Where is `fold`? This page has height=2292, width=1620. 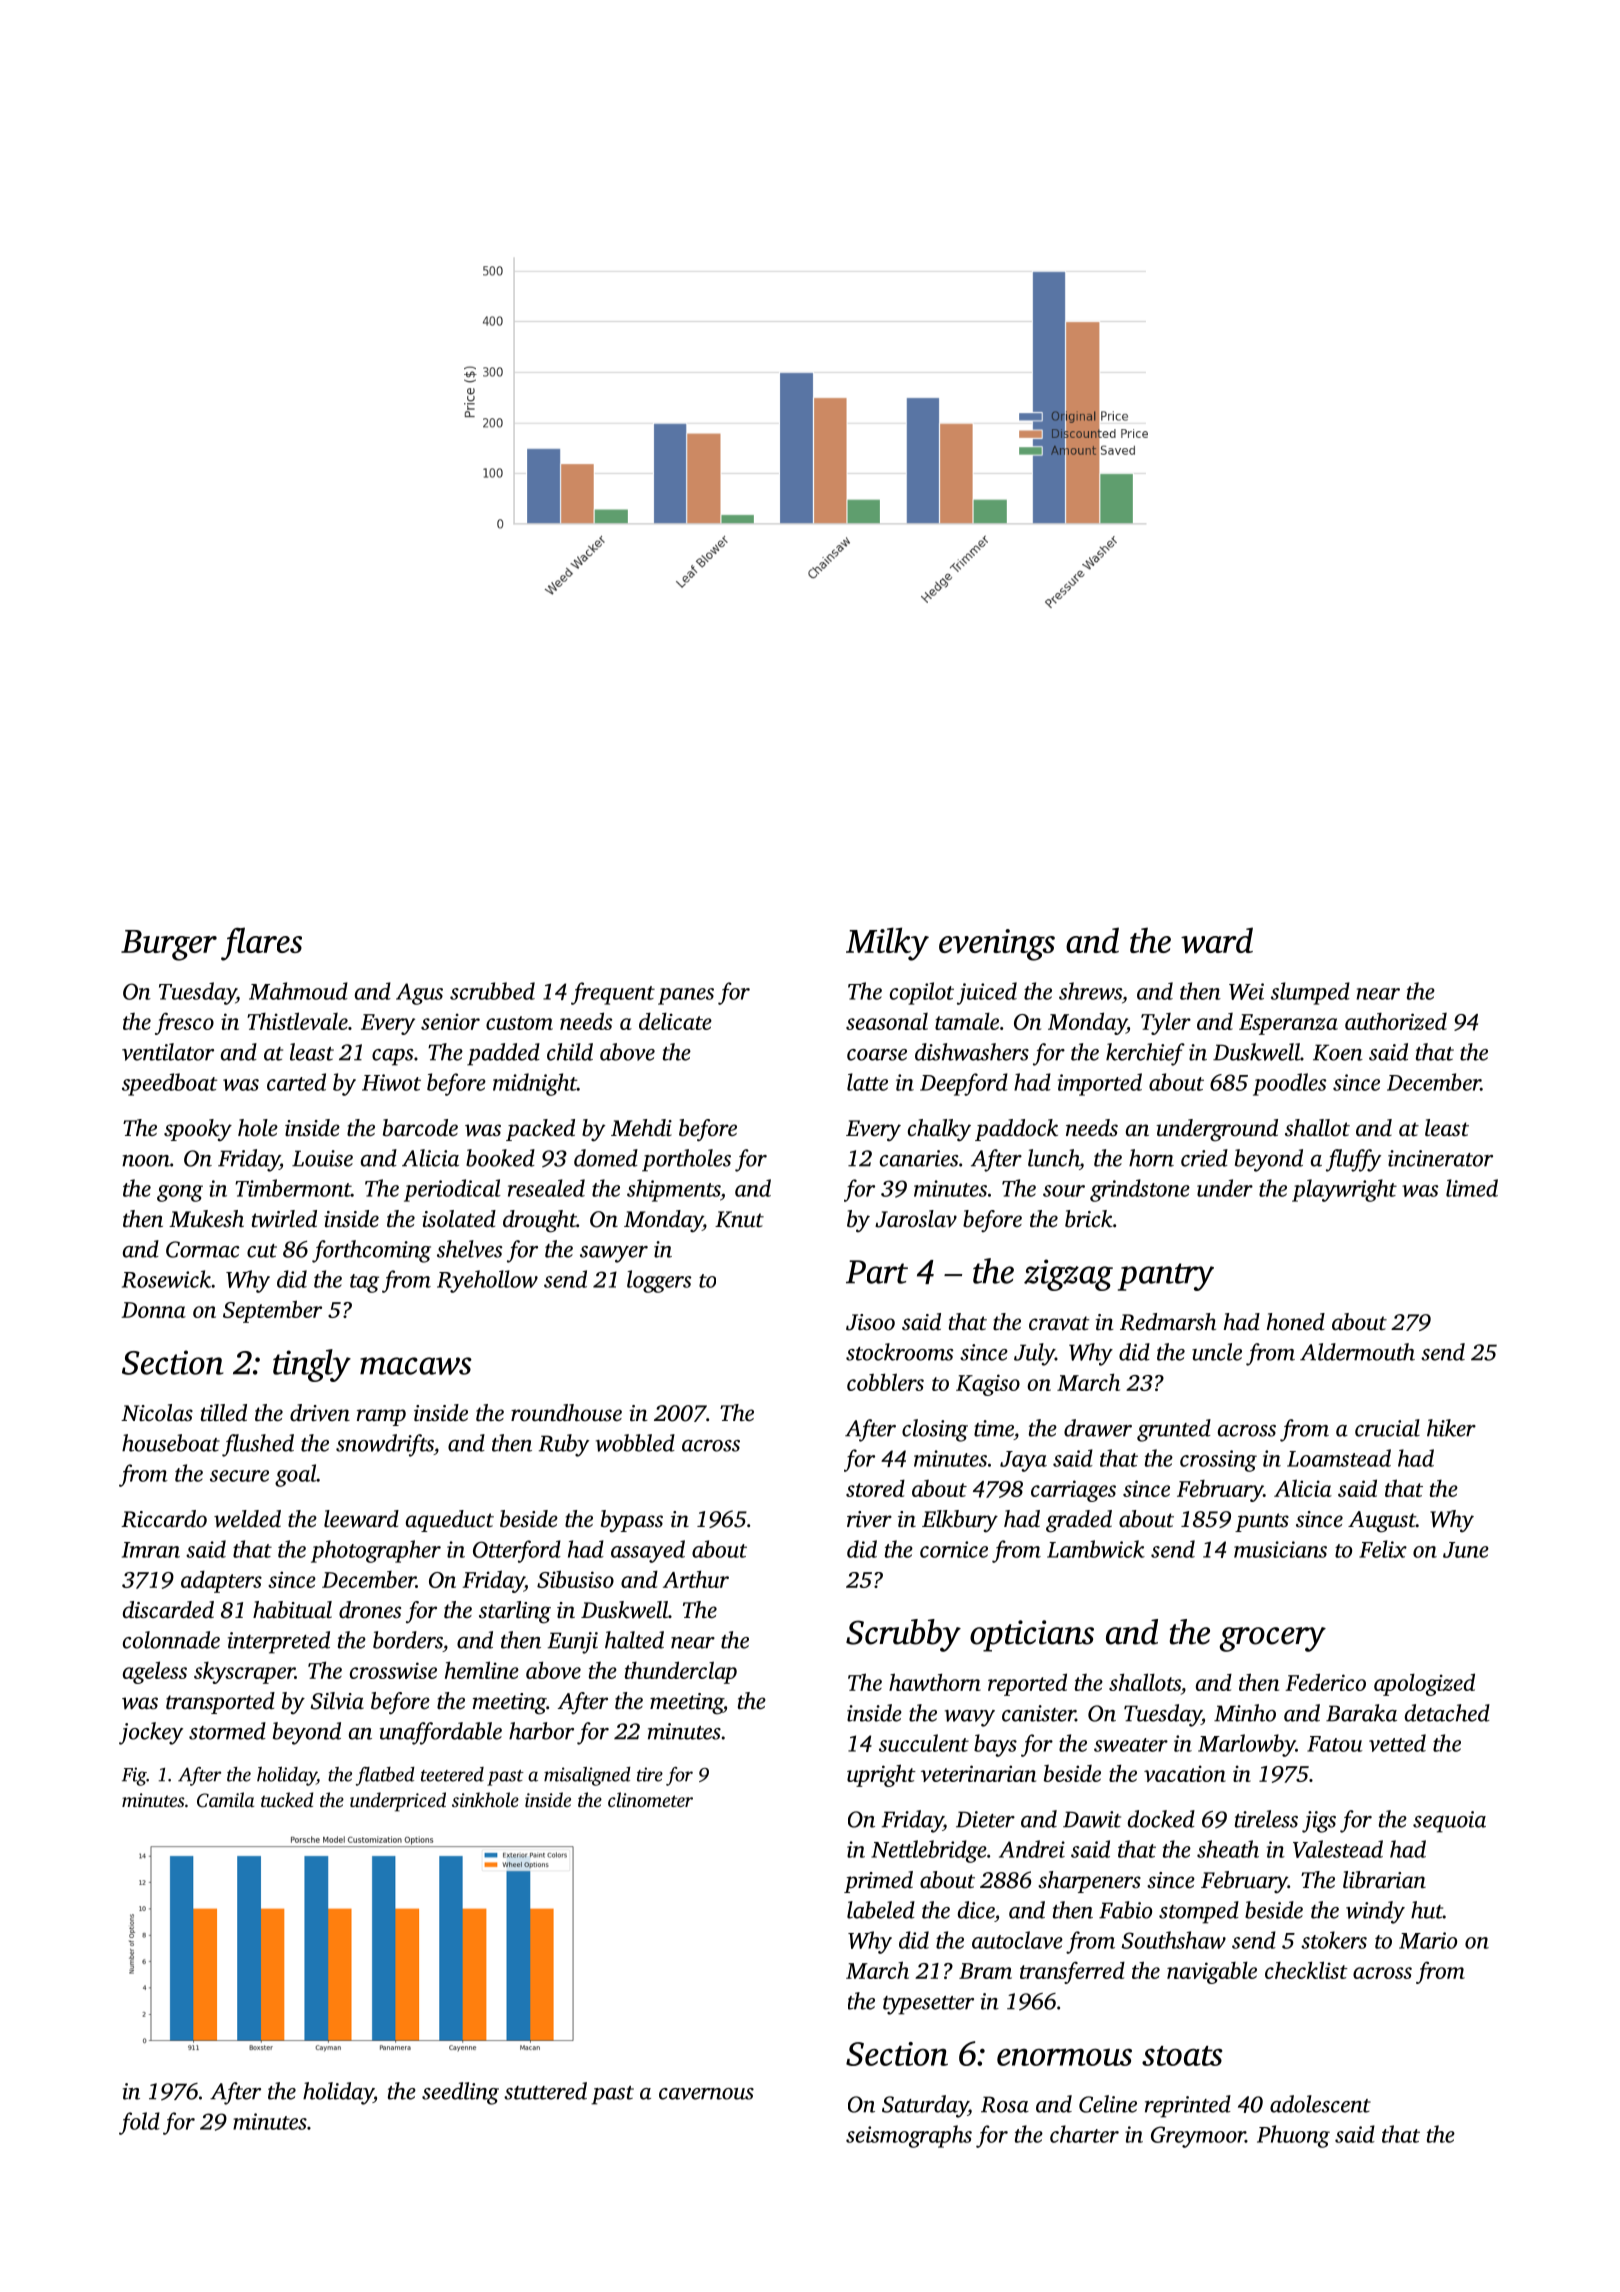
fold is located at coordinates (139, 2123).
